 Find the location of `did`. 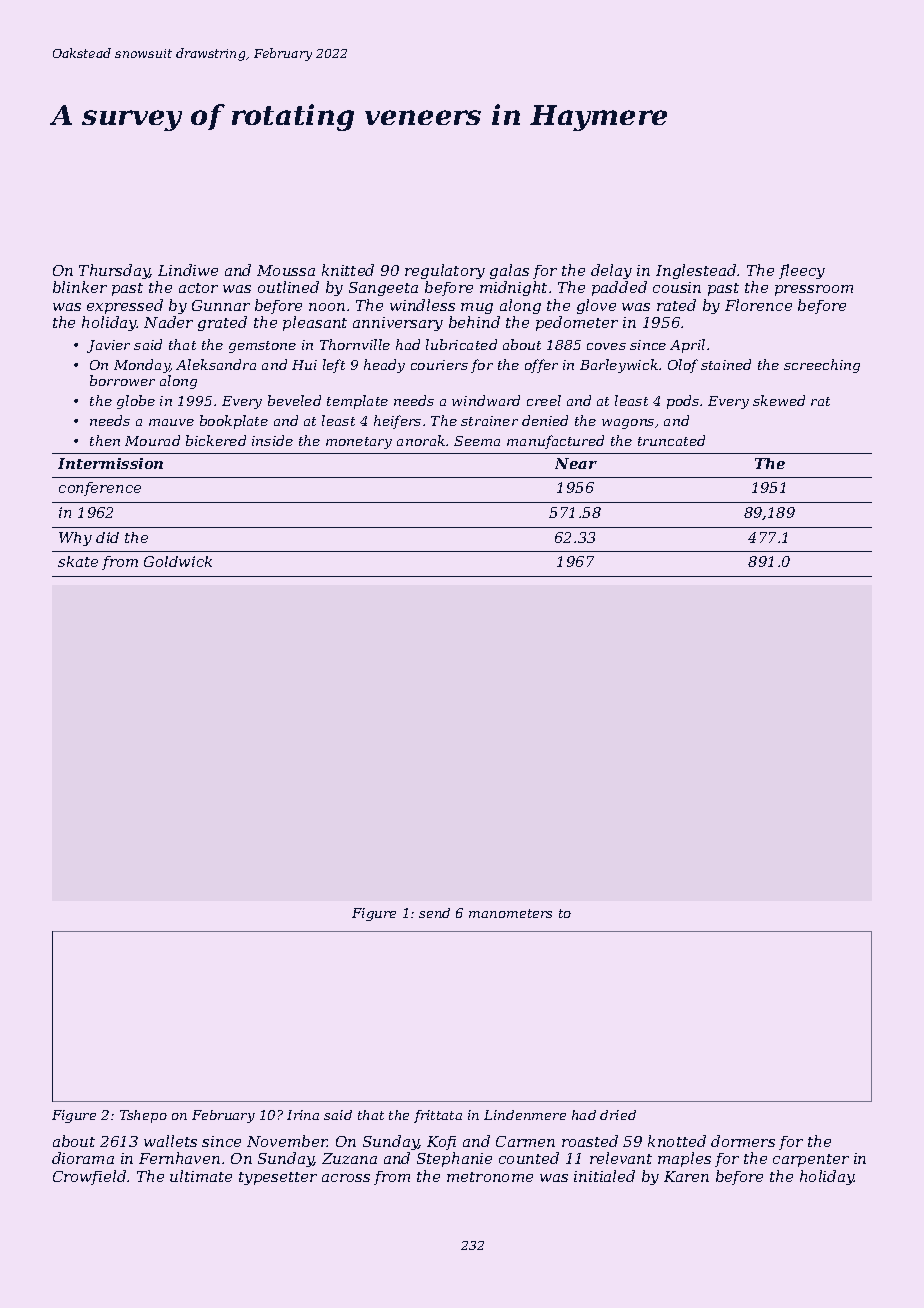

did is located at coordinates (107, 537).
